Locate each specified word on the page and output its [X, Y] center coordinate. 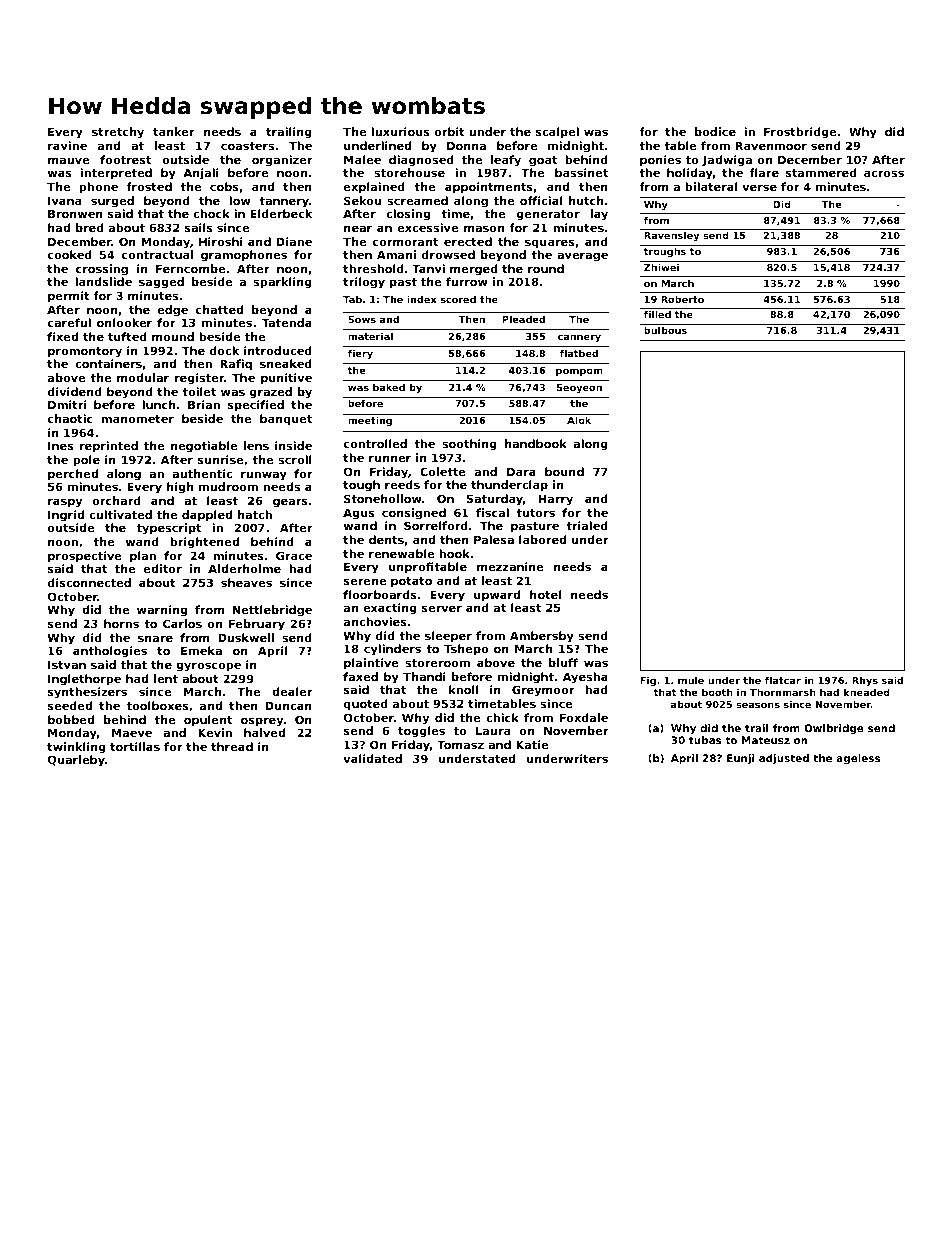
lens [256, 445]
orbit [449, 131]
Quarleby [76, 761]
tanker [174, 131]
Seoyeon [579, 388]
